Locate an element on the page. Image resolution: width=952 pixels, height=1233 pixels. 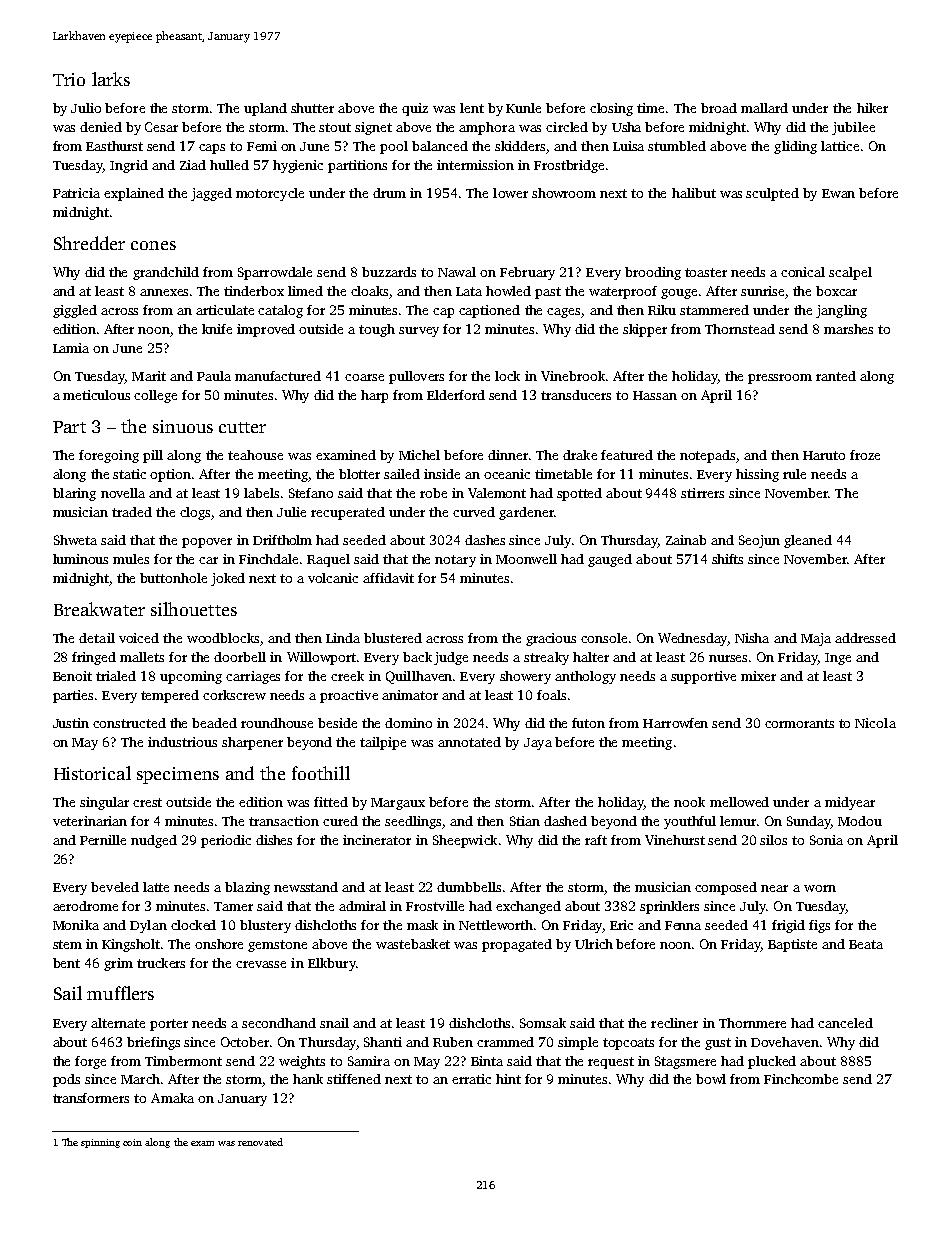
tempered is located at coordinates (170, 696).
